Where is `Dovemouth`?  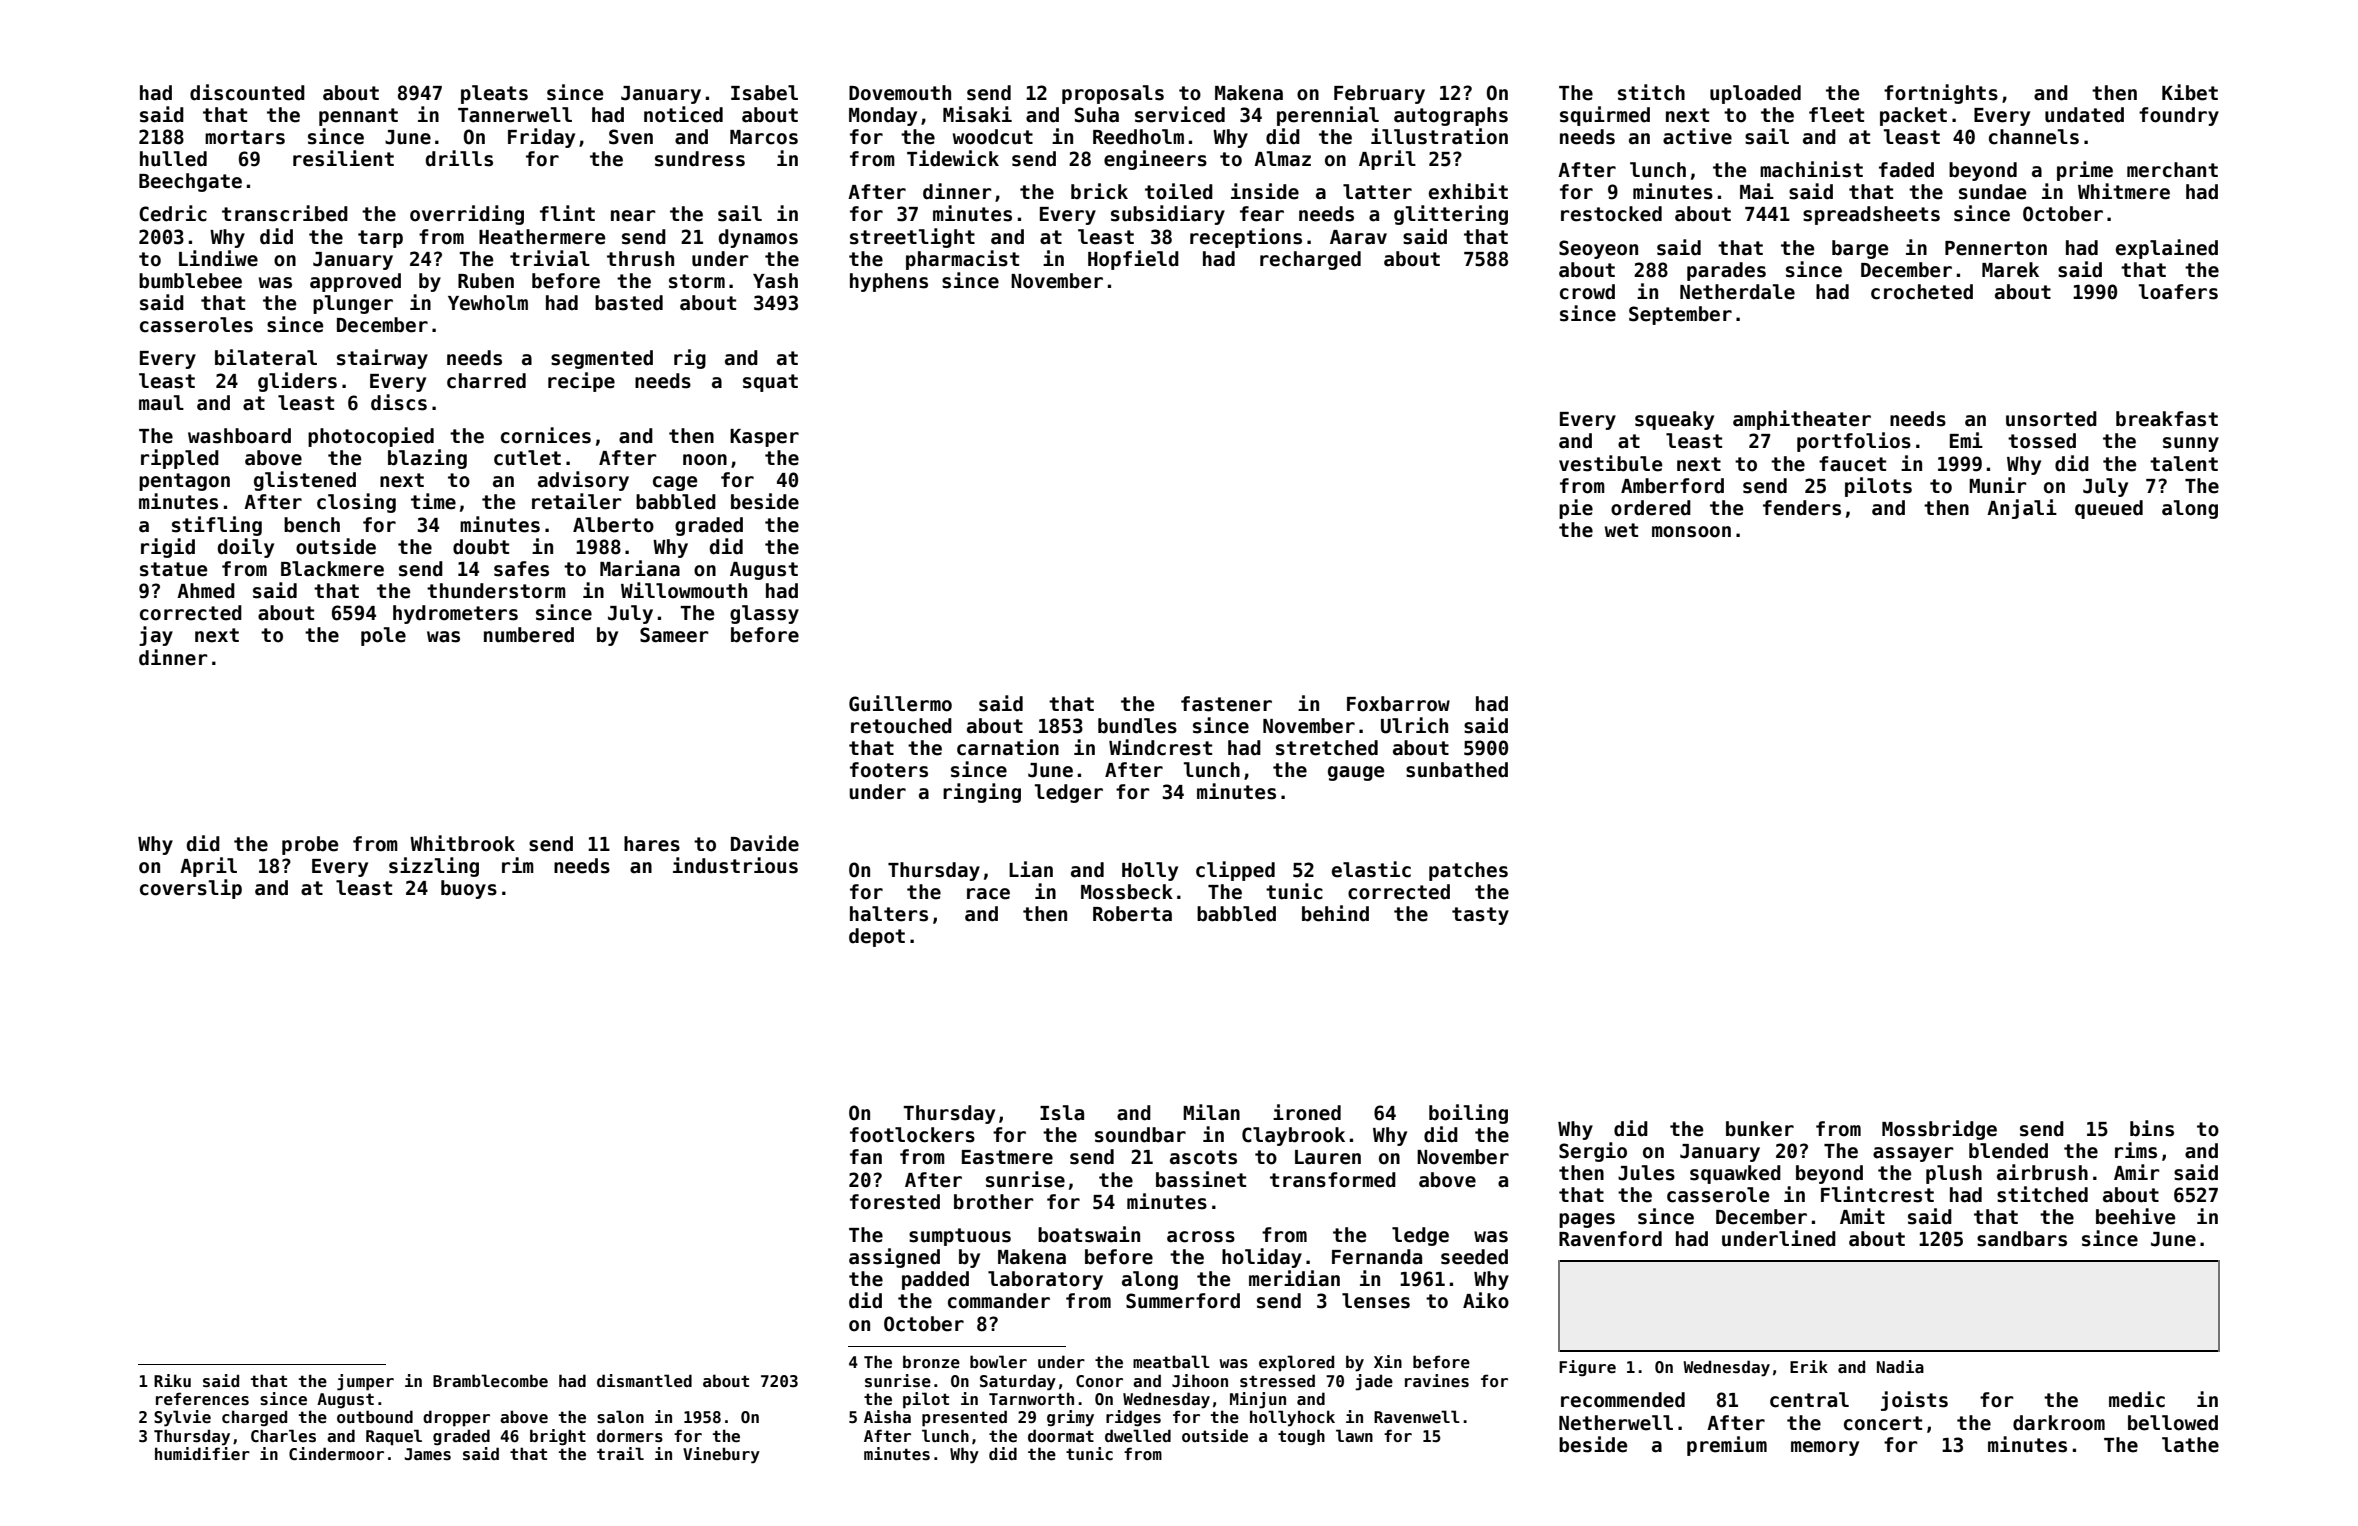 Dovemouth is located at coordinates (900, 93).
